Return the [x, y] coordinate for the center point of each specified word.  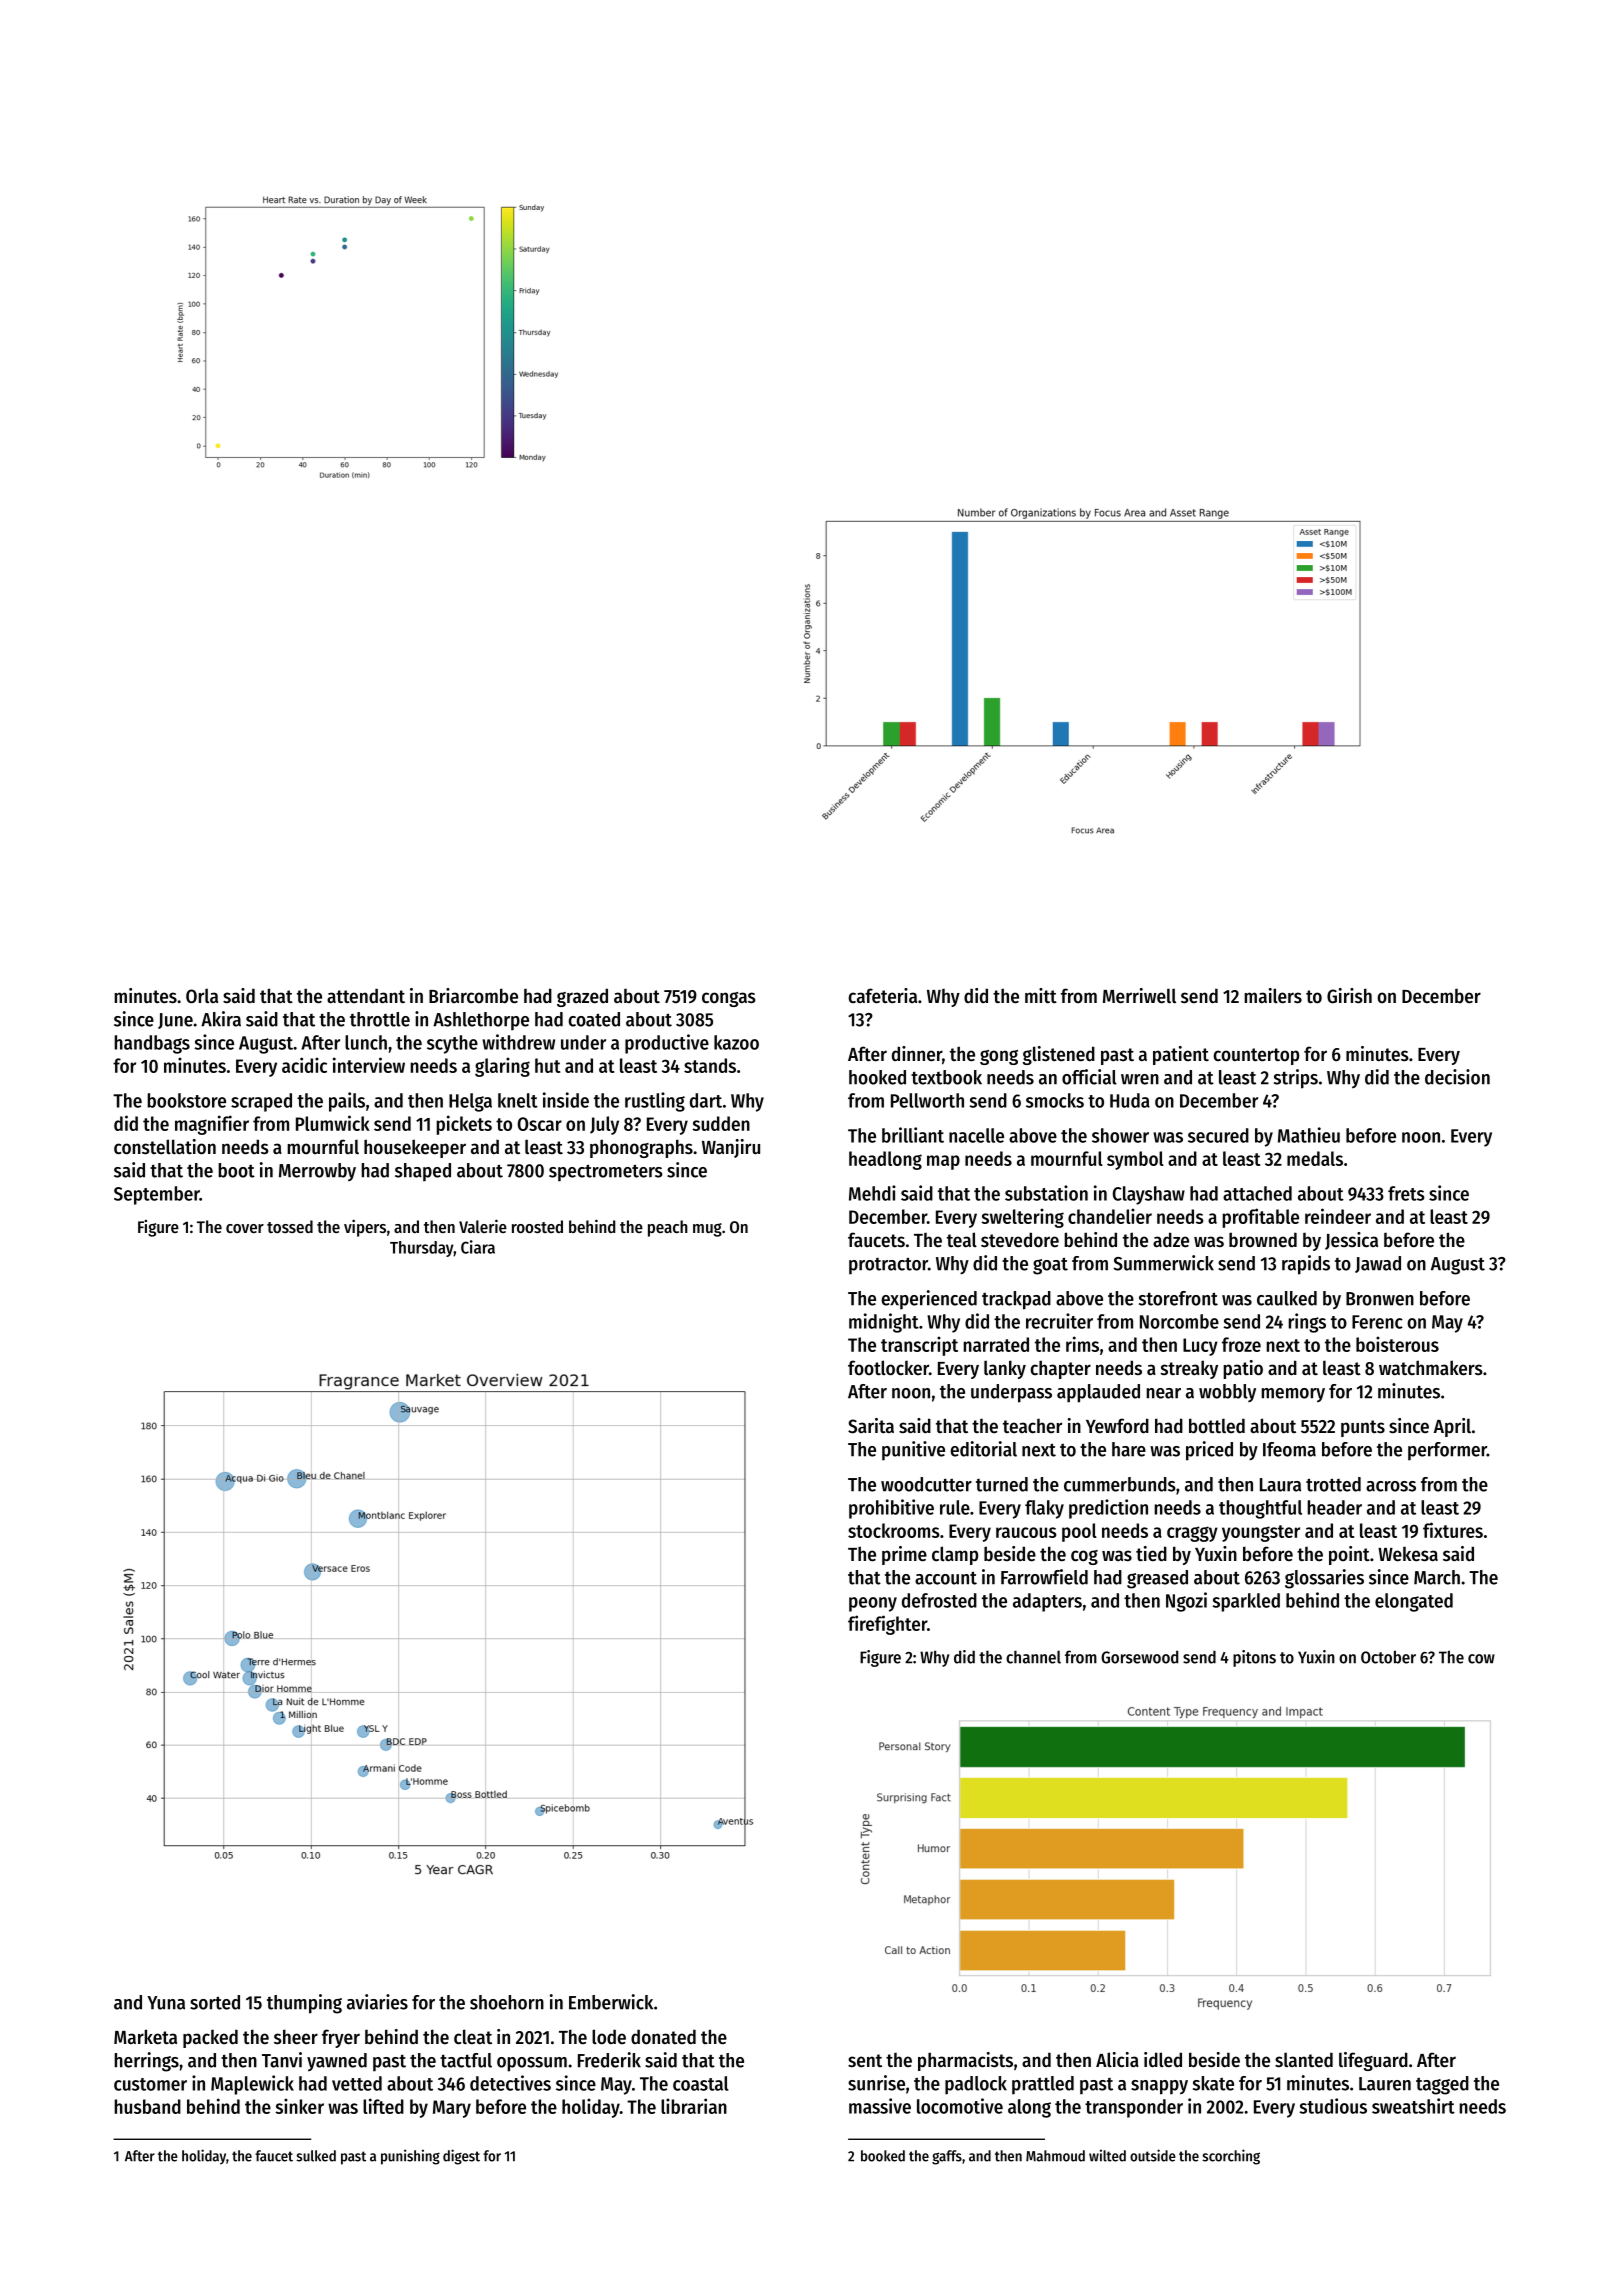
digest [461, 2157]
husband [147, 2106]
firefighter [887, 1625]
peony [873, 1604]
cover [245, 1228]
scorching [1231, 2157]
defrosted [939, 1600]
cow [1481, 1659]
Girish [1349, 996]
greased [1157, 1579]
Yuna [166, 2003]
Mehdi [872, 1193]
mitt [1041, 995]
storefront [1178, 1298]
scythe [452, 1044]
